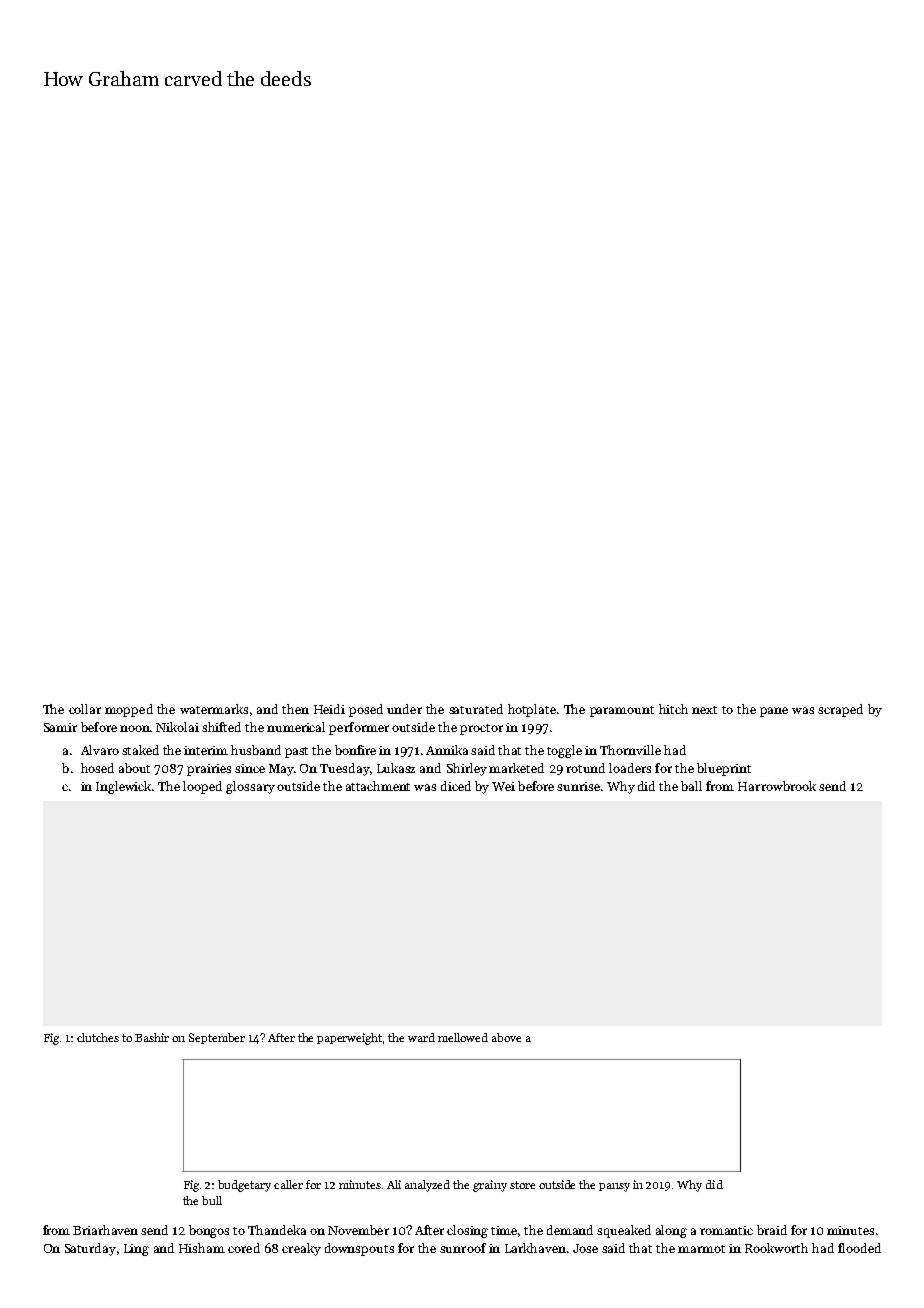 This screenshot has width=924, height=1308. What do you see at coordinates (98, 1037) in the screenshot?
I see `clutches` at bounding box center [98, 1037].
